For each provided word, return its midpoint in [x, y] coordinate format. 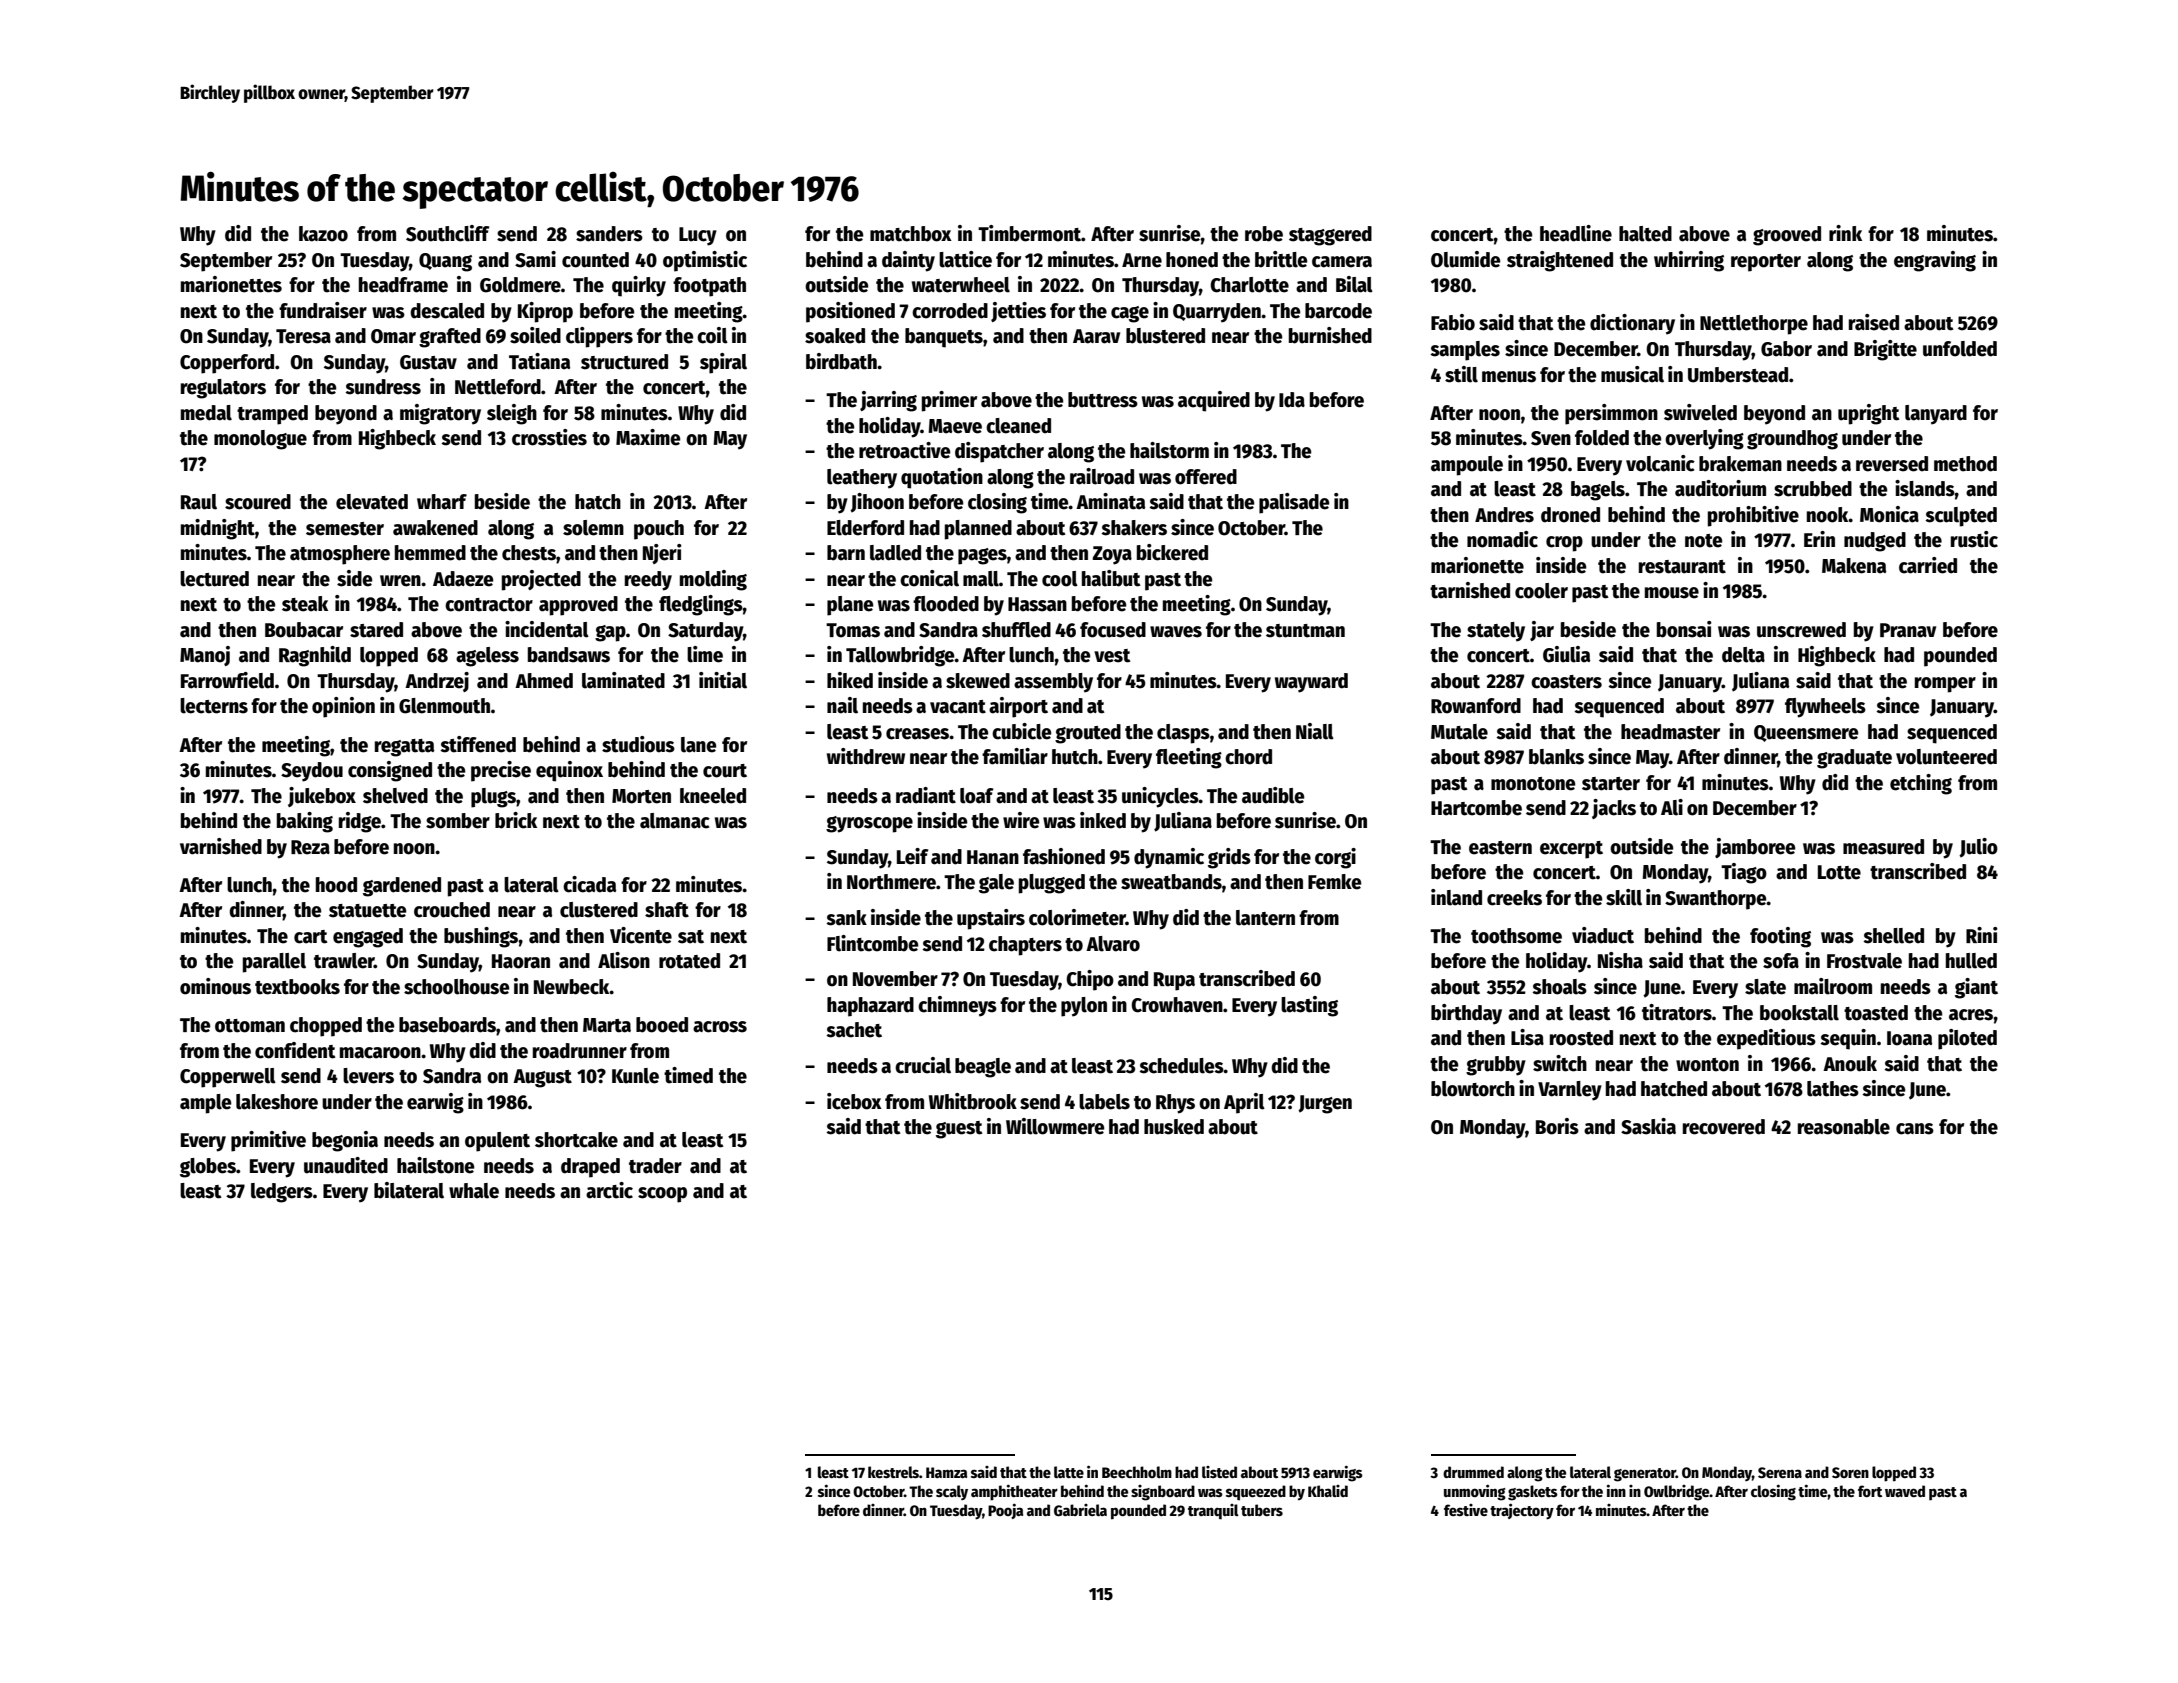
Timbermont [1029, 233]
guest [959, 1130]
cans [1915, 1129]
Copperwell [228, 1078]
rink [1845, 233]
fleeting [1189, 758]
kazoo [323, 234]
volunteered [1946, 757]
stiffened [478, 744]
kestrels [893, 1472]
